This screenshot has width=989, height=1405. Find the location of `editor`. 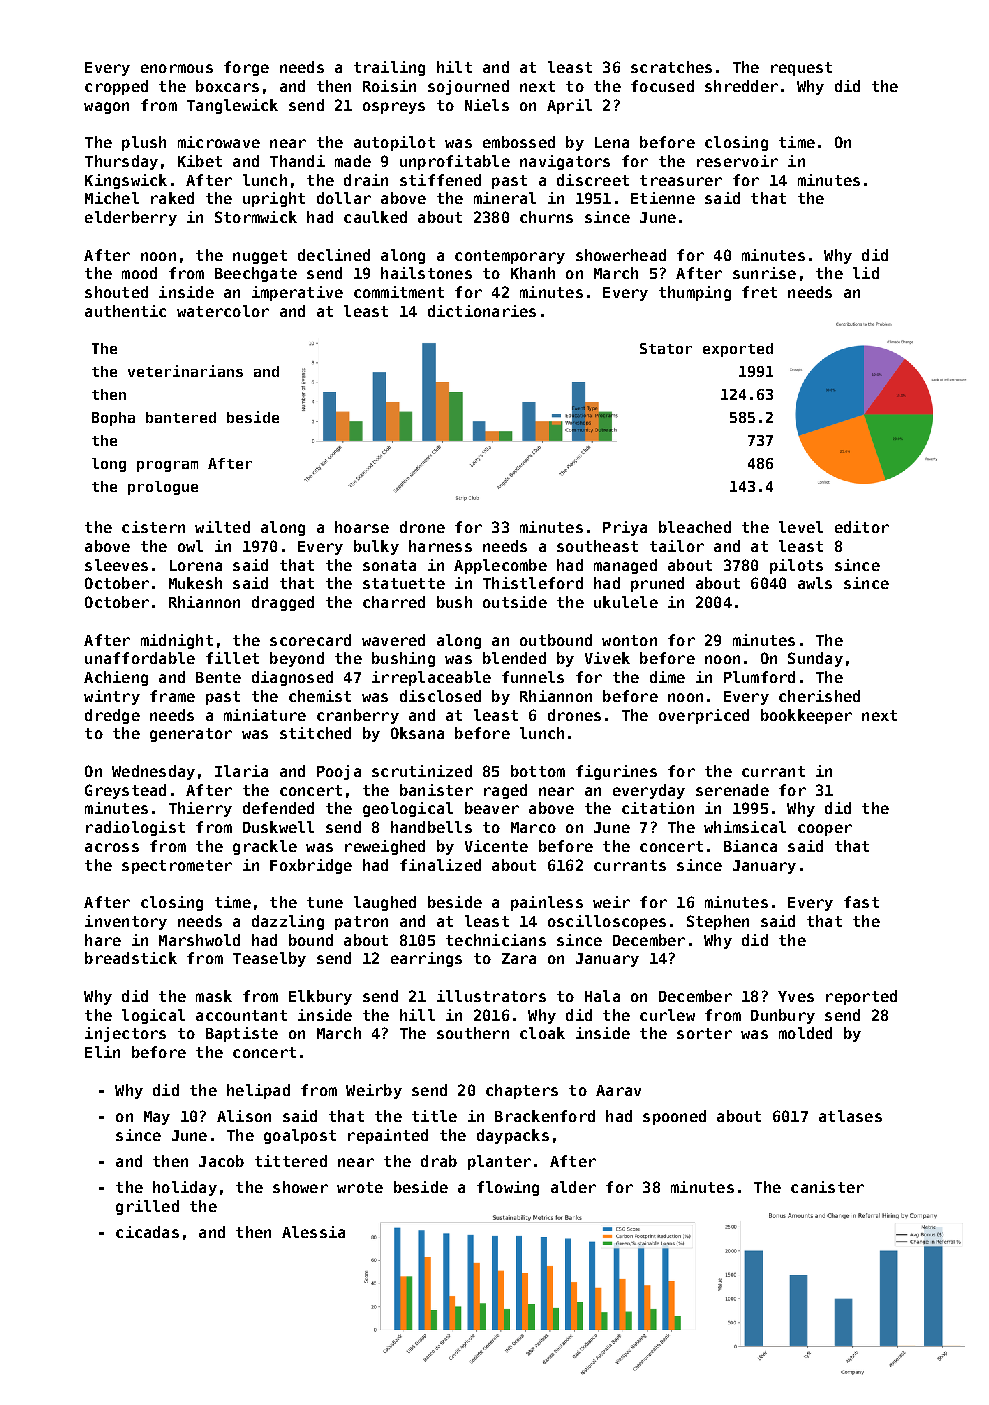

editor is located at coordinates (862, 527).
